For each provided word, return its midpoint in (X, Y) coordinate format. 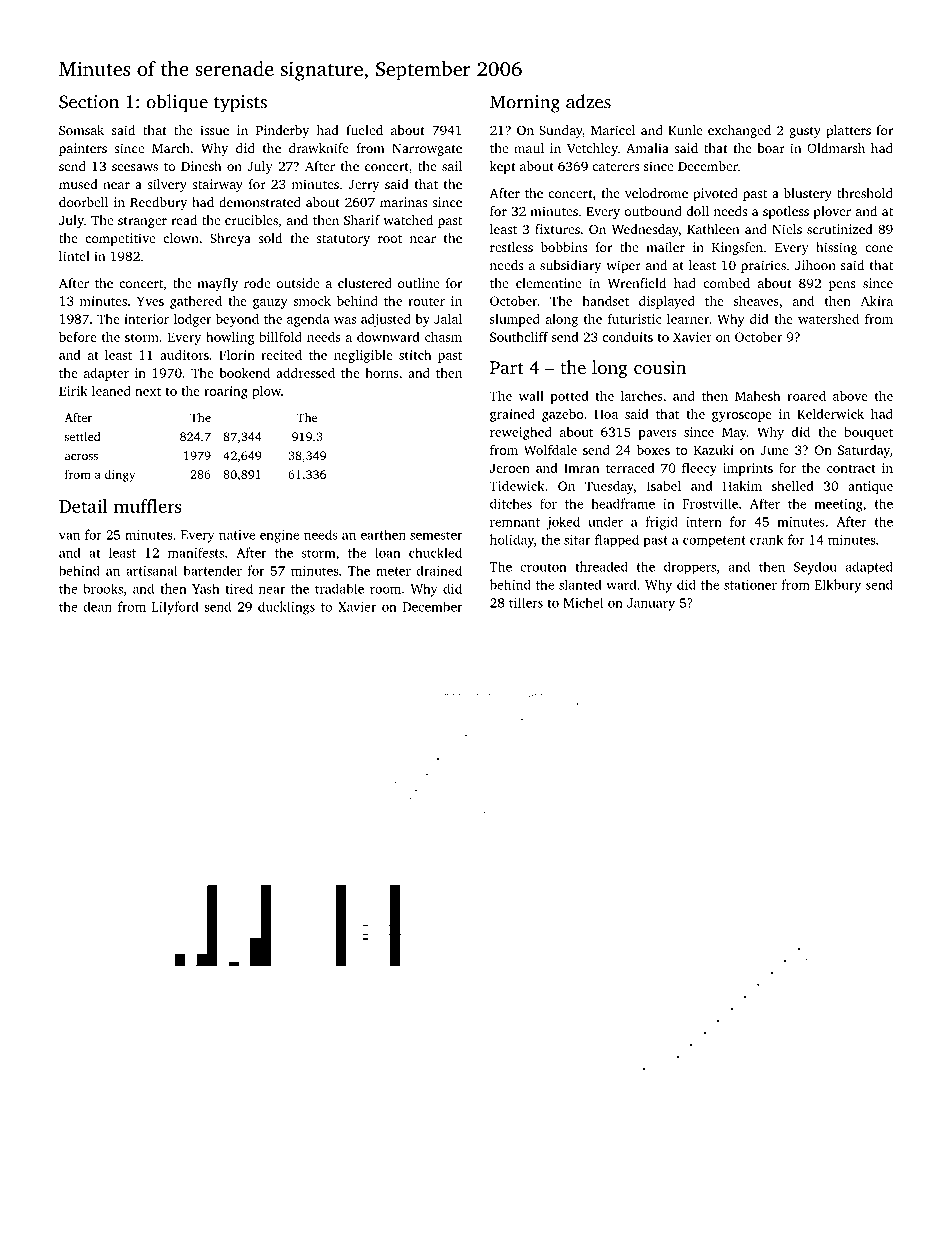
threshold (865, 193)
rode (257, 283)
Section (89, 102)
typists (240, 104)
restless (511, 247)
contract (851, 469)
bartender (213, 570)
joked (563, 523)
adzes (588, 101)
